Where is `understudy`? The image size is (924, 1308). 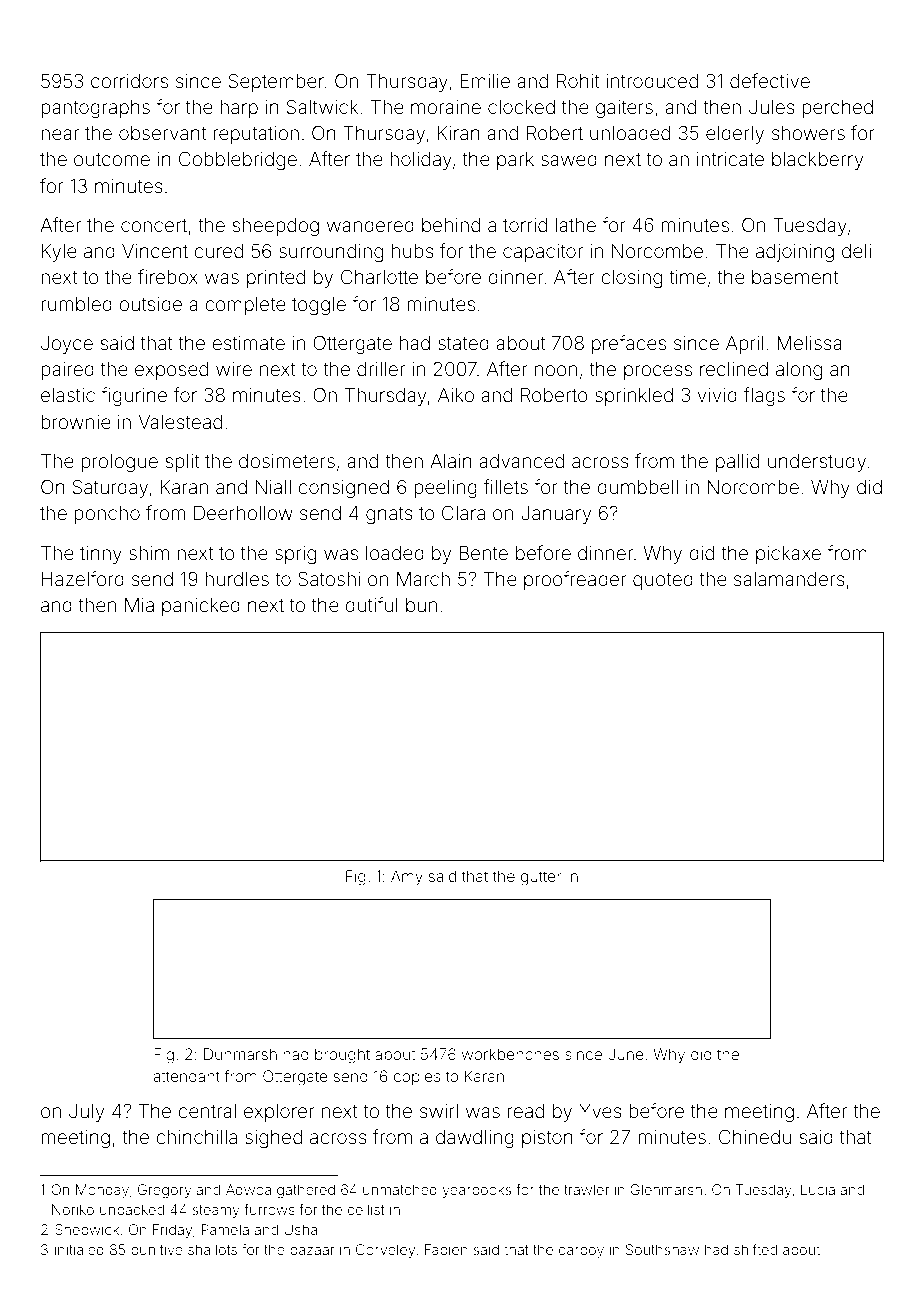 understudy is located at coordinates (817, 463).
